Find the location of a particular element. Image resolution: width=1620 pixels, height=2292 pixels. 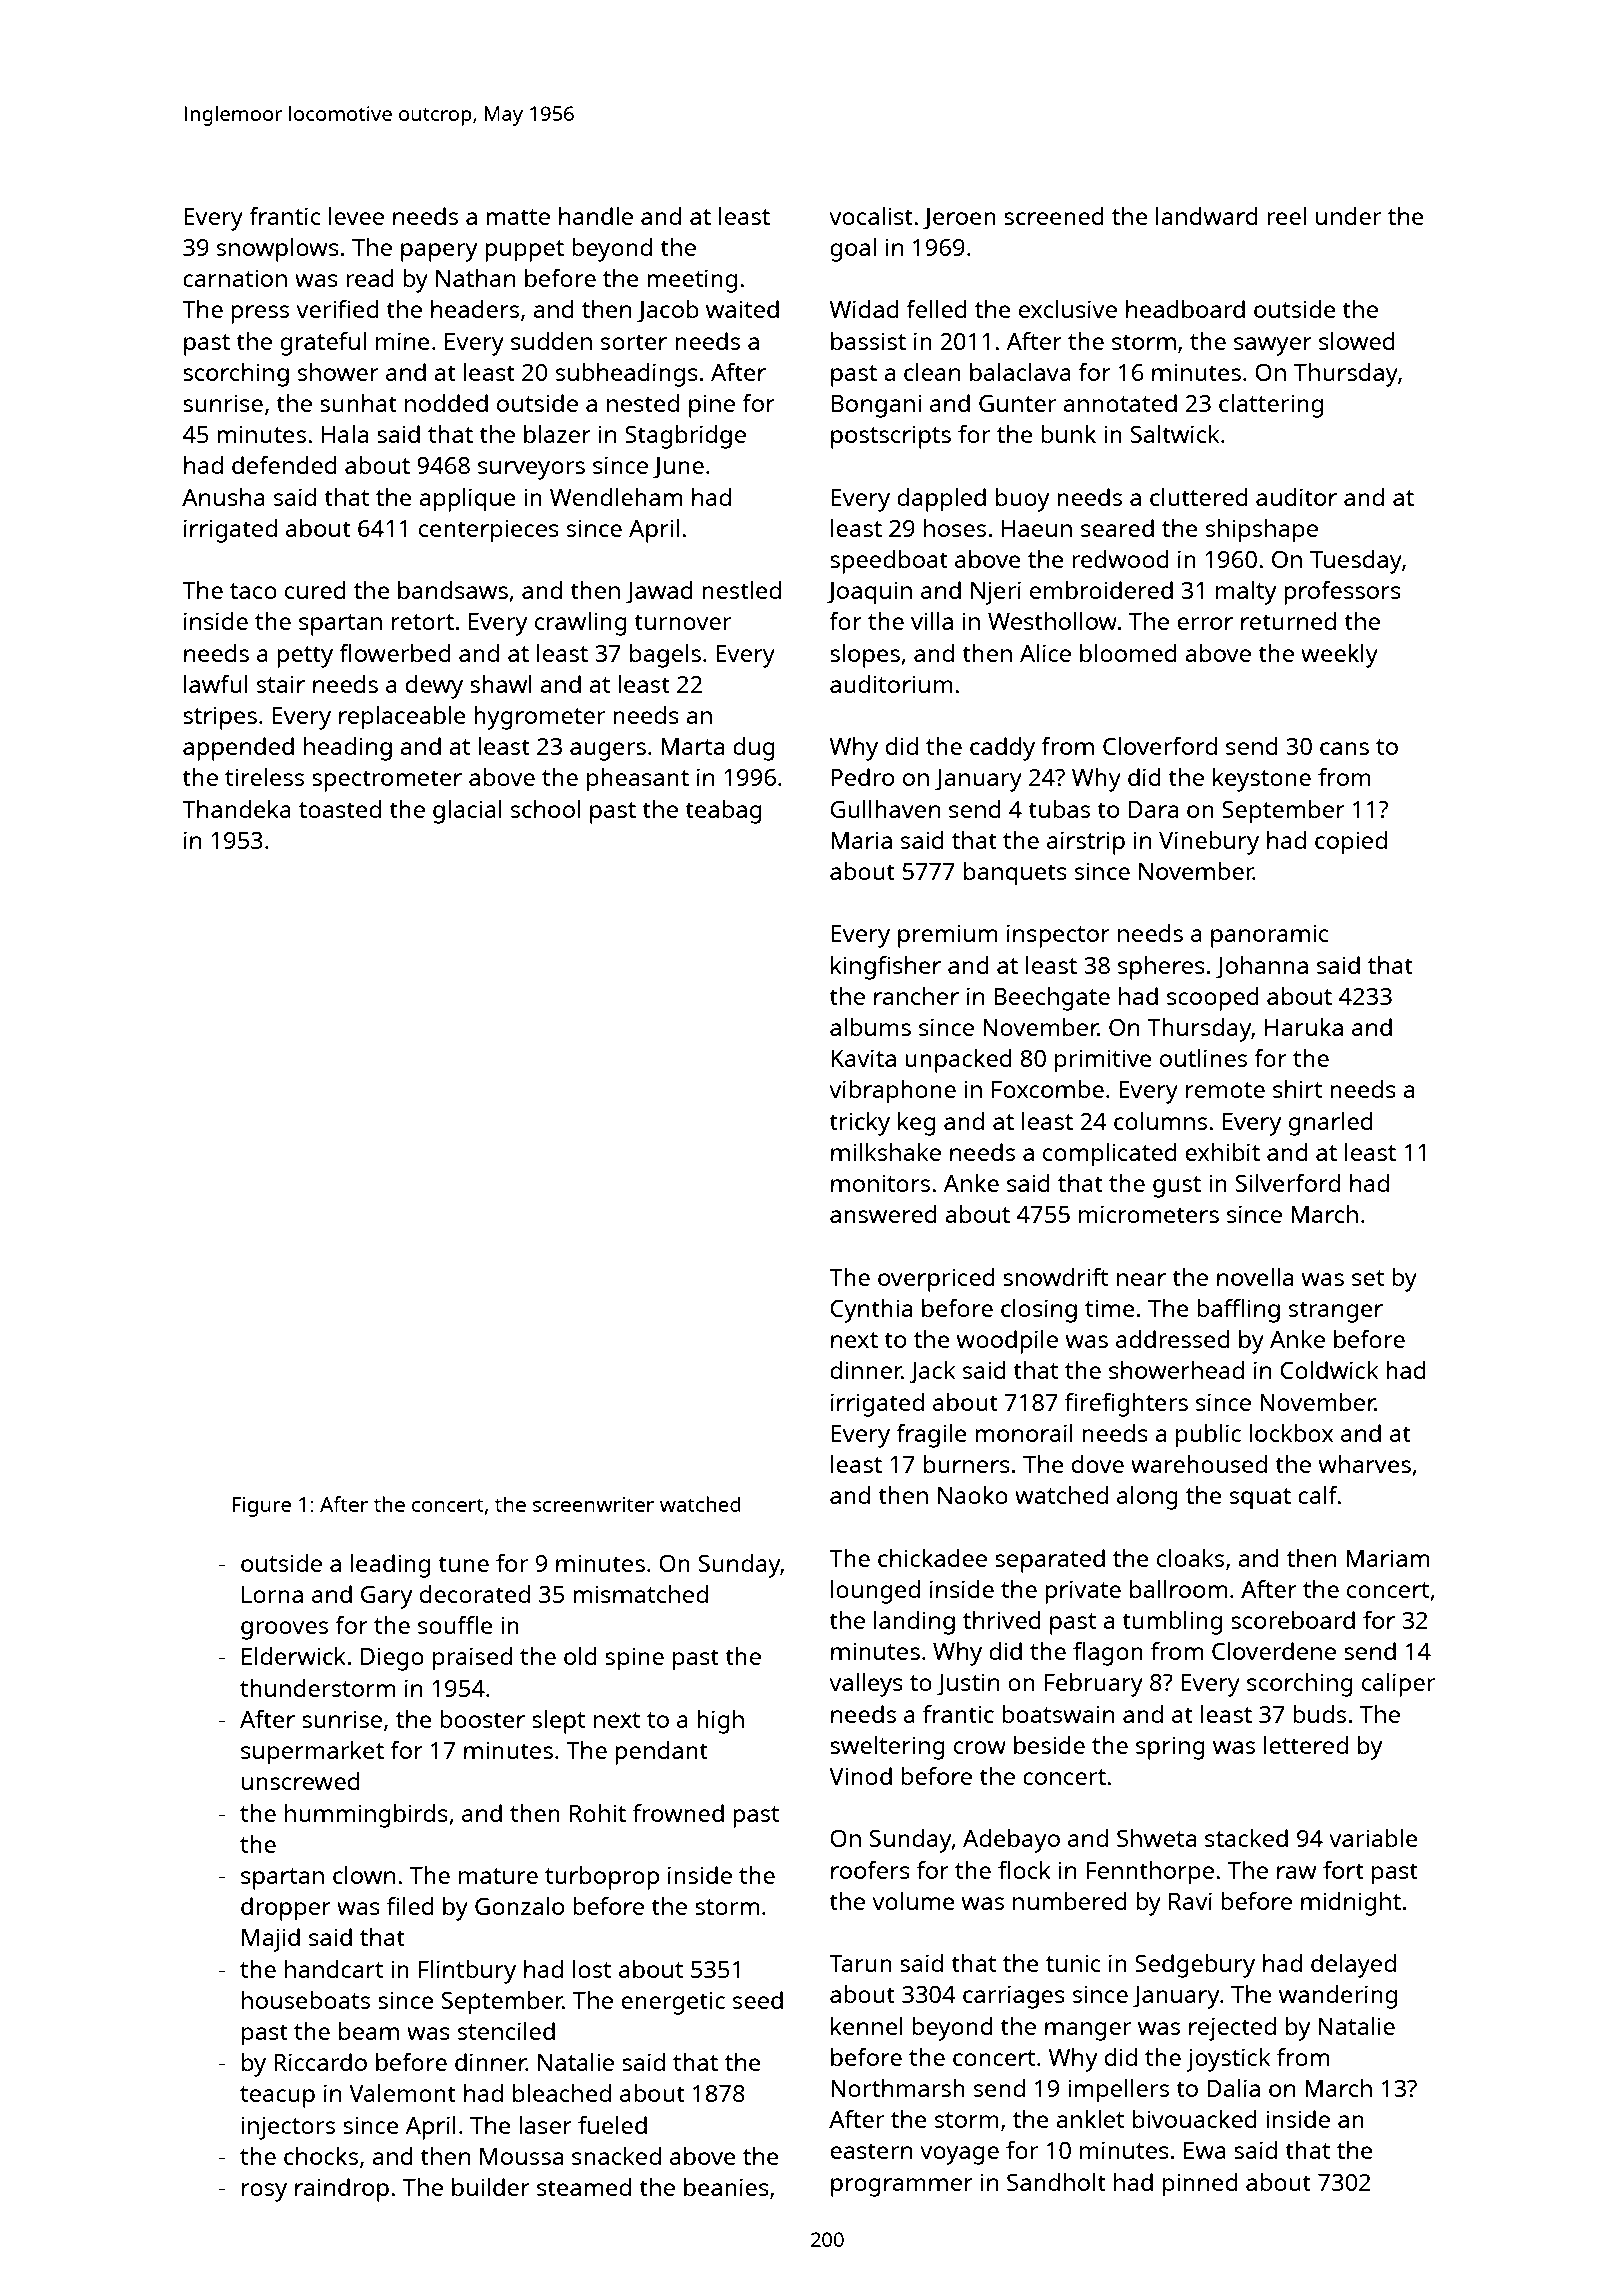

beanies is located at coordinates (726, 2187).
